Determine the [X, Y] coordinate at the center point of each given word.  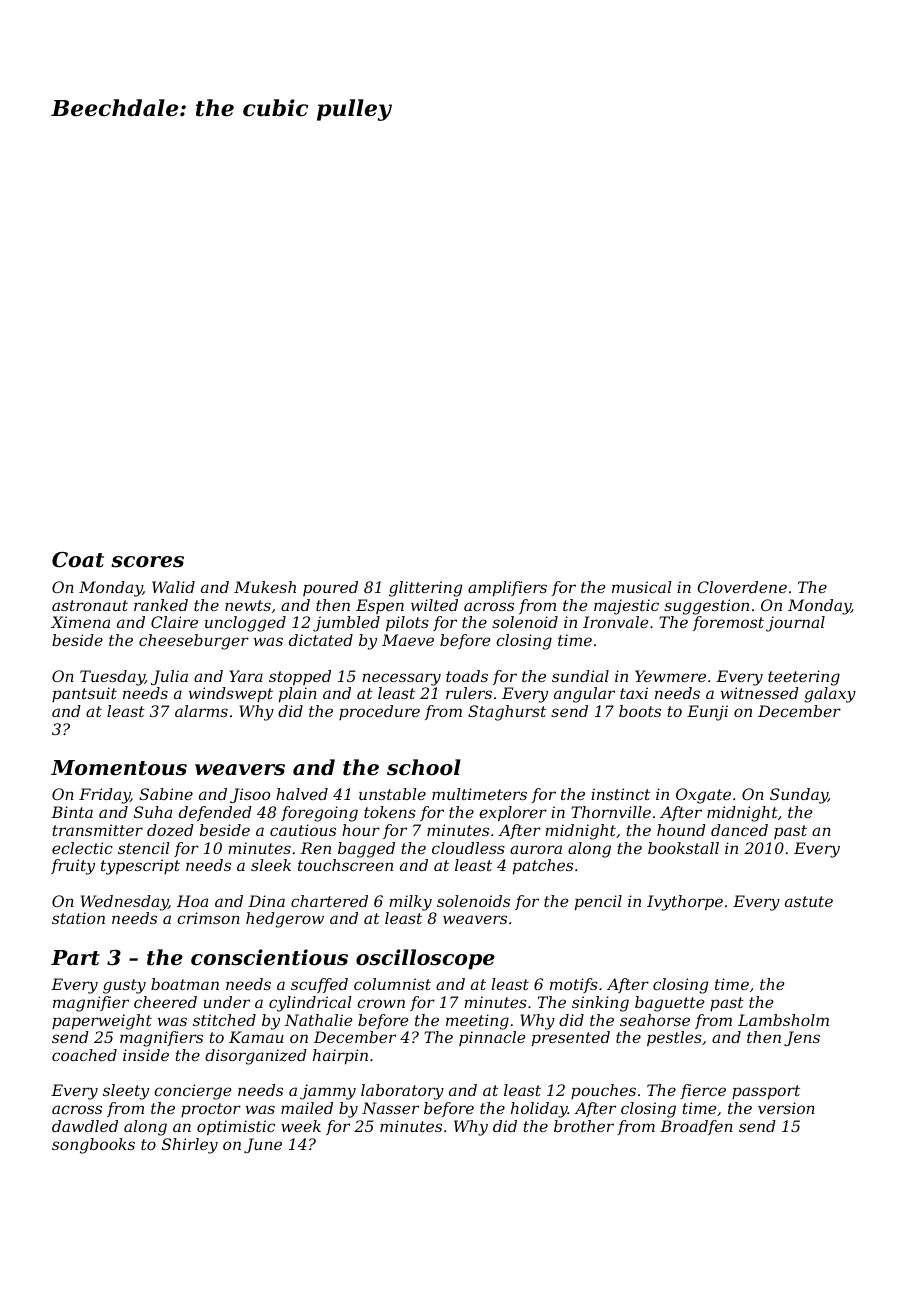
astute [809, 901]
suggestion [706, 607]
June [263, 1145]
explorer [513, 814]
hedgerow [285, 920]
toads [467, 676]
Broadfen [696, 1127]
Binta [72, 812]
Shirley [190, 1146]
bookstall [683, 848]
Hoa [192, 901]
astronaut [90, 605]
